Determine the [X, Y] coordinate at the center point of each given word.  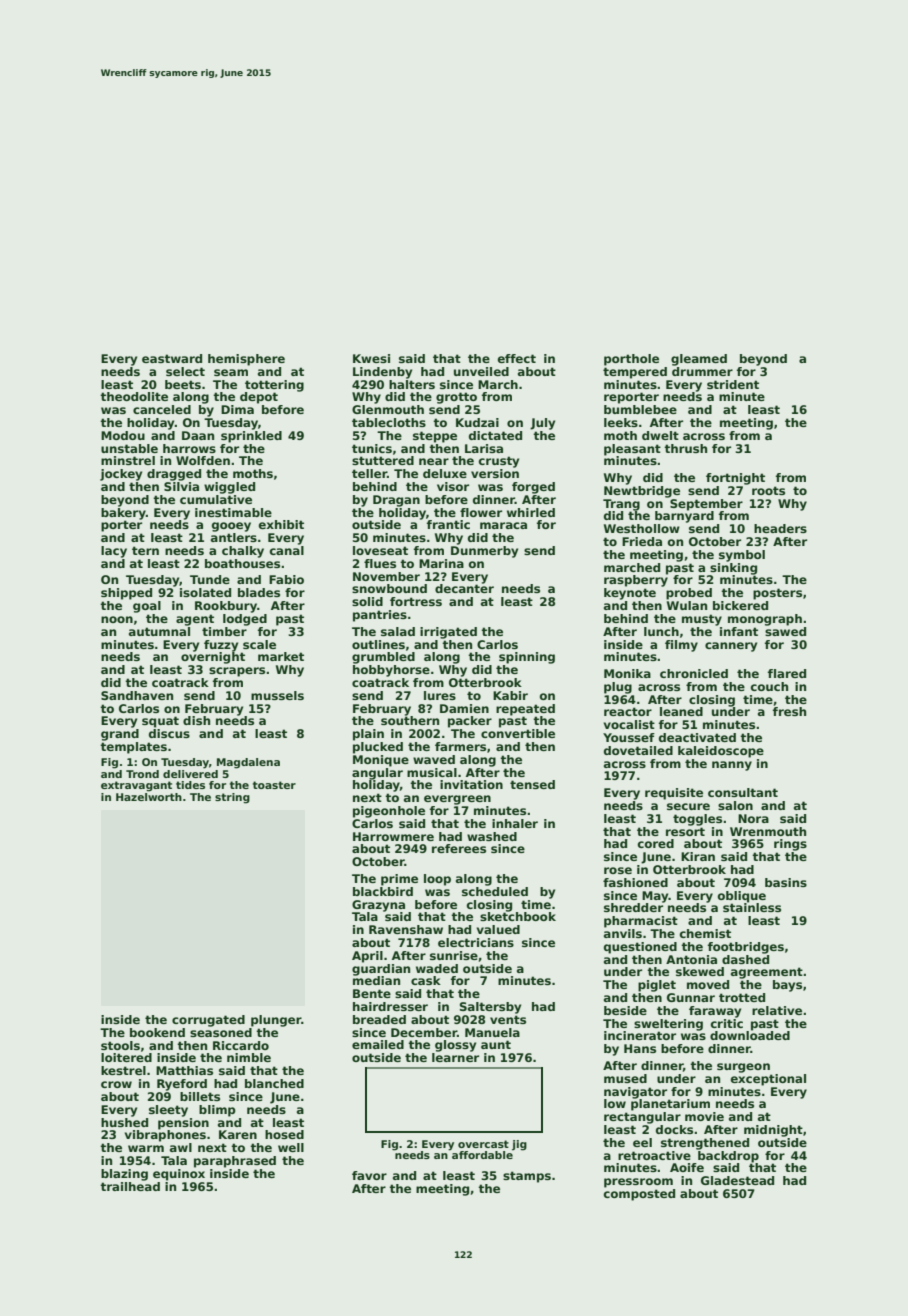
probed [689, 594]
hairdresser [390, 1006]
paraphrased [235, 1162]
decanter [464, 588]
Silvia [181, 486]
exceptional [768, 1080]
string [232, 798]
